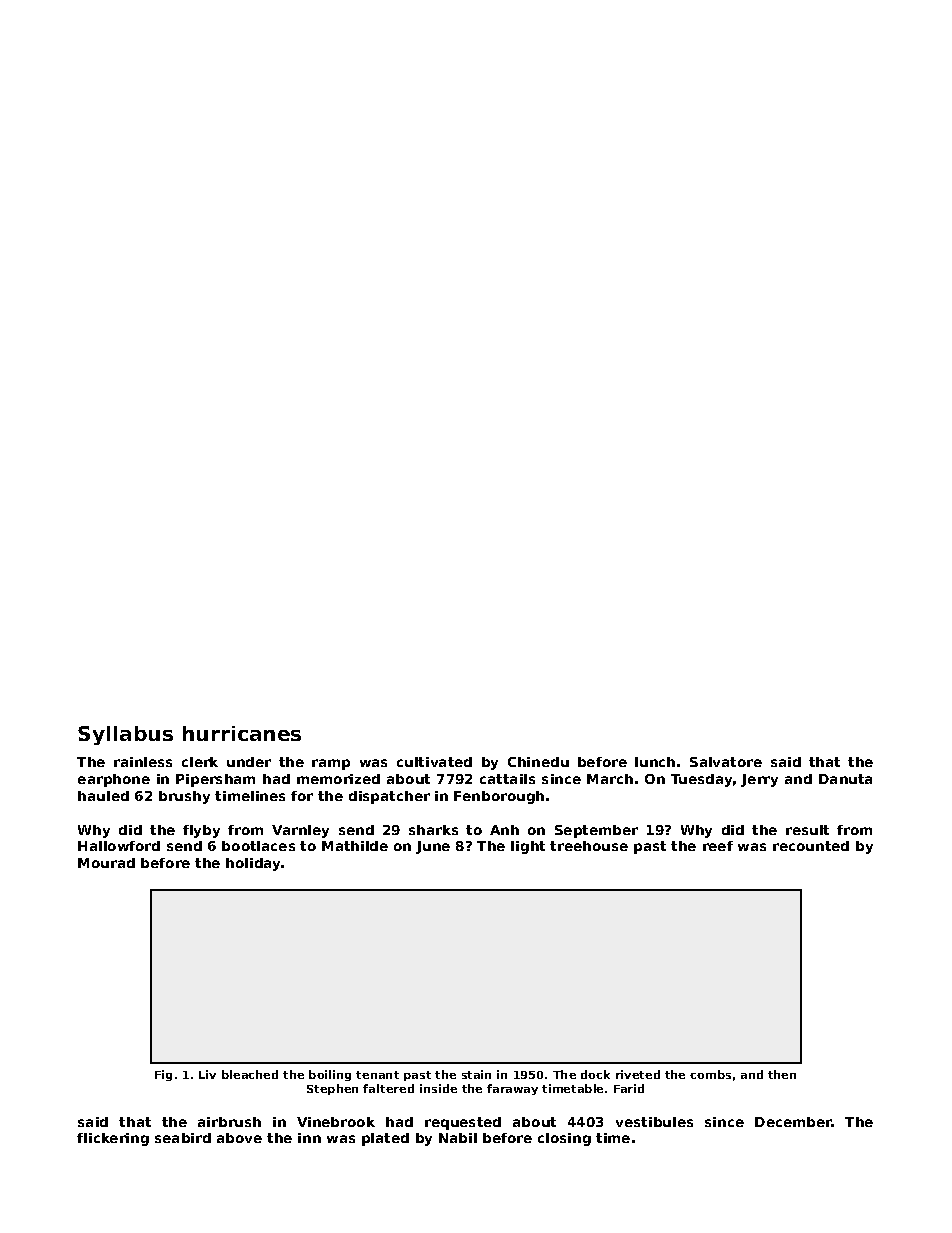 The width and height of the image is (952, 1233). Describe the element at coordinates (782, 1074) in the image. I see `then` at that location.
